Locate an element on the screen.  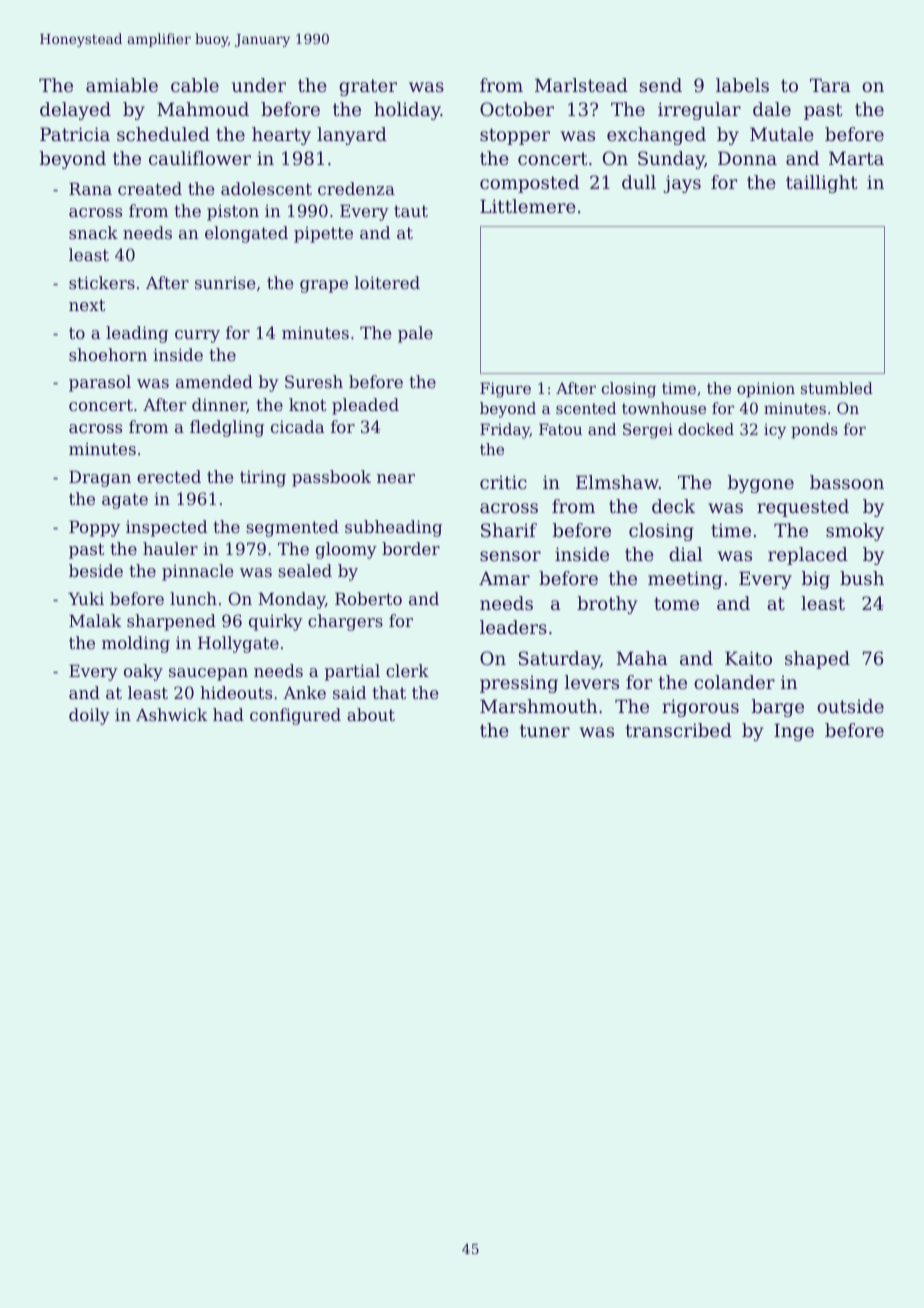
passbook is located at coordinates (331, 478).
